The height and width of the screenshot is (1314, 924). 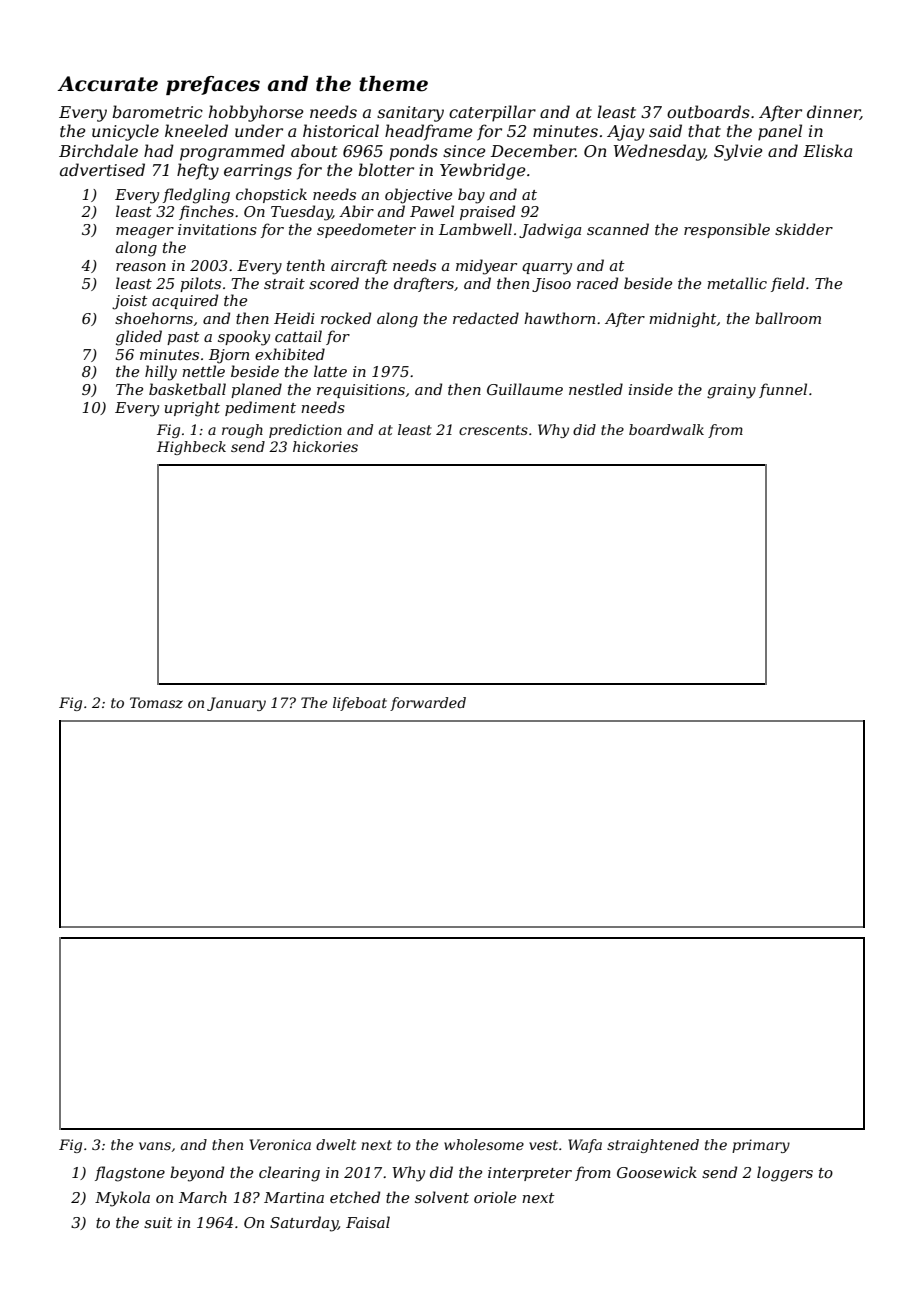 What do you see at coordinates (368, 1222) in the screenshot?
I see `Faisal` at bounding box center [368, 1222].
